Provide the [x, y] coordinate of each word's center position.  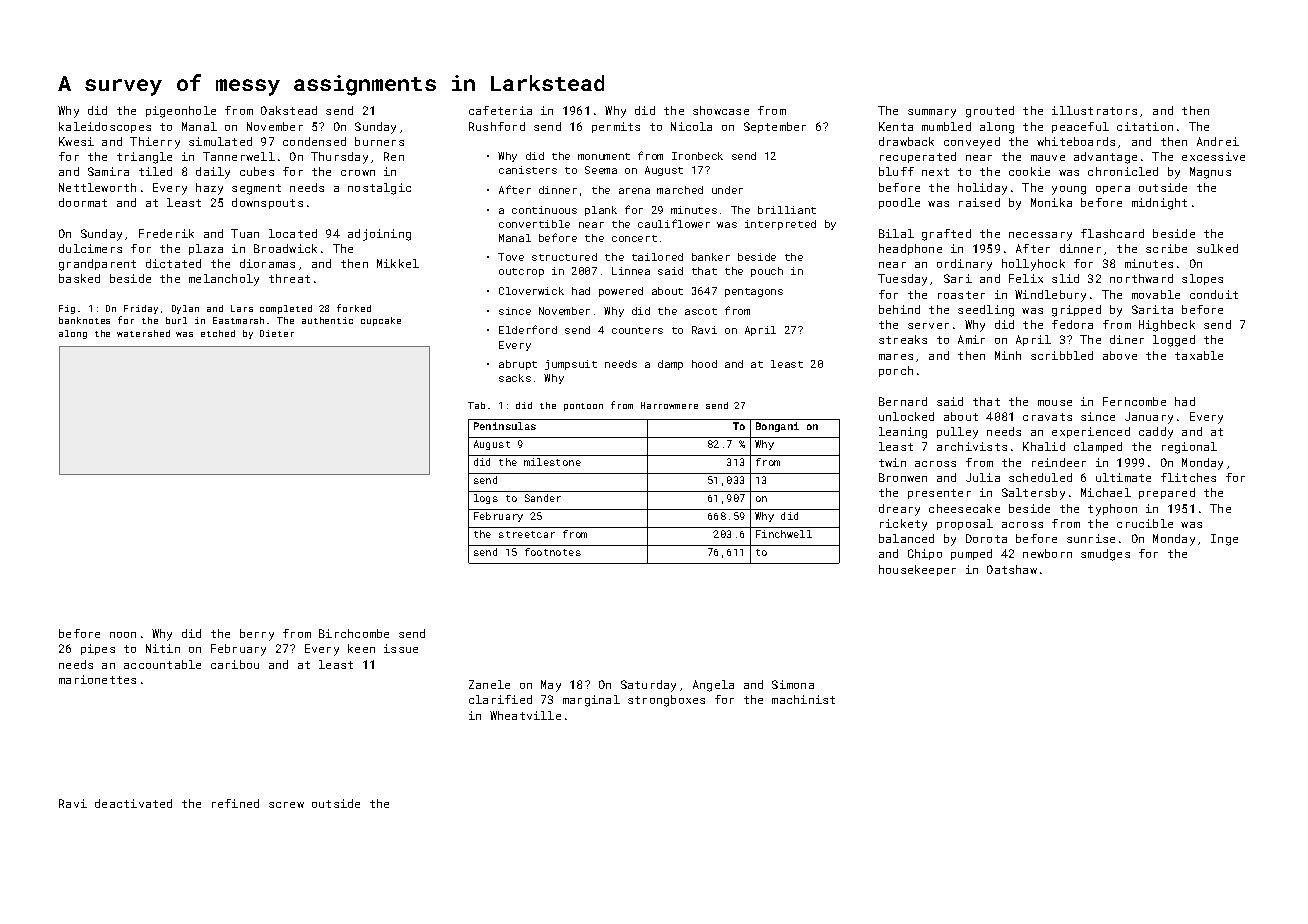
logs [486, 499]
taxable [1199, 355]
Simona [793, 684]
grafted [946, 235]
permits [616, 127]
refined [235, 803]
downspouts [267, 203]
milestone [552, 462]
